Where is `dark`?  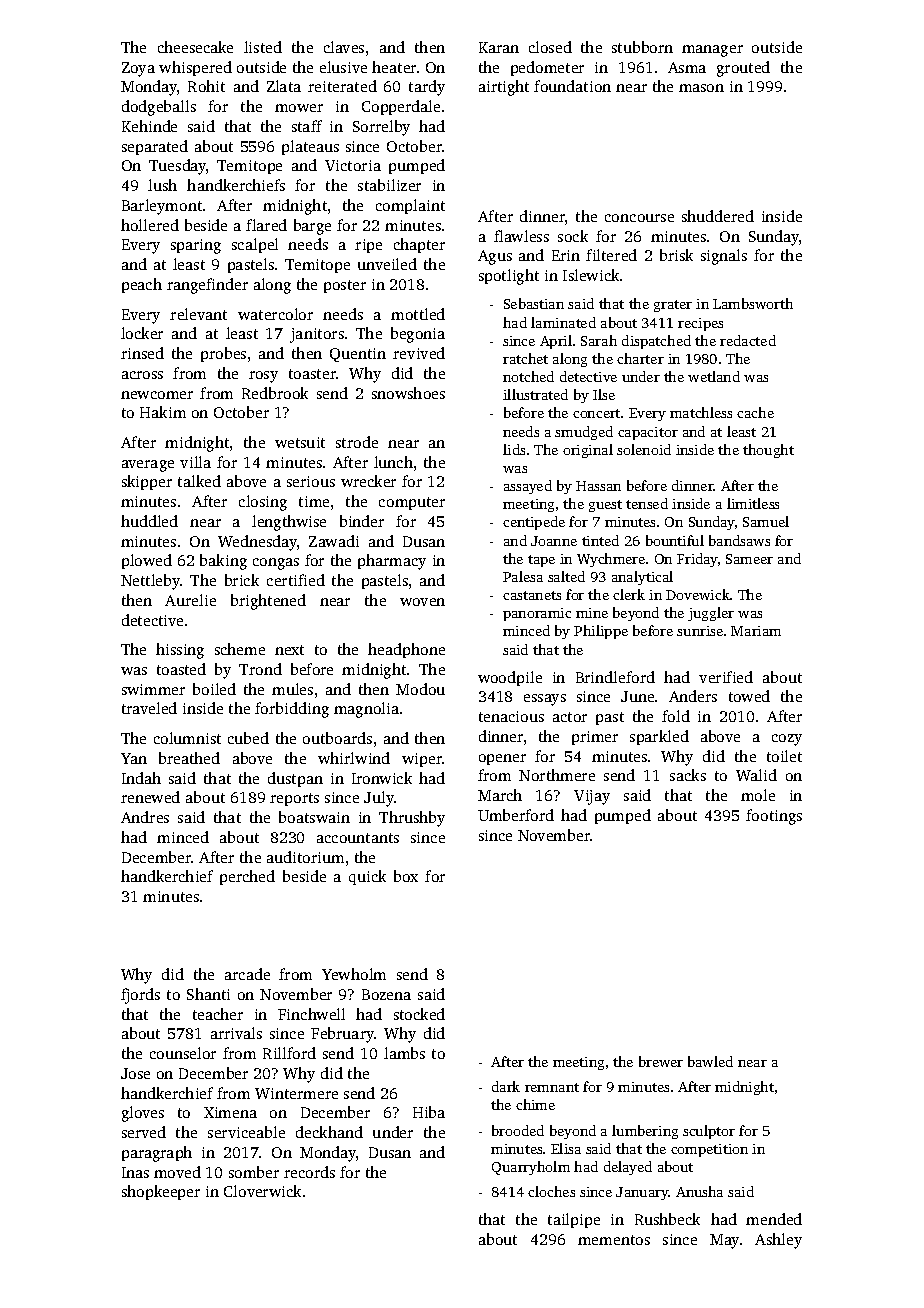
dark is located at coordinates (506, 1086).
